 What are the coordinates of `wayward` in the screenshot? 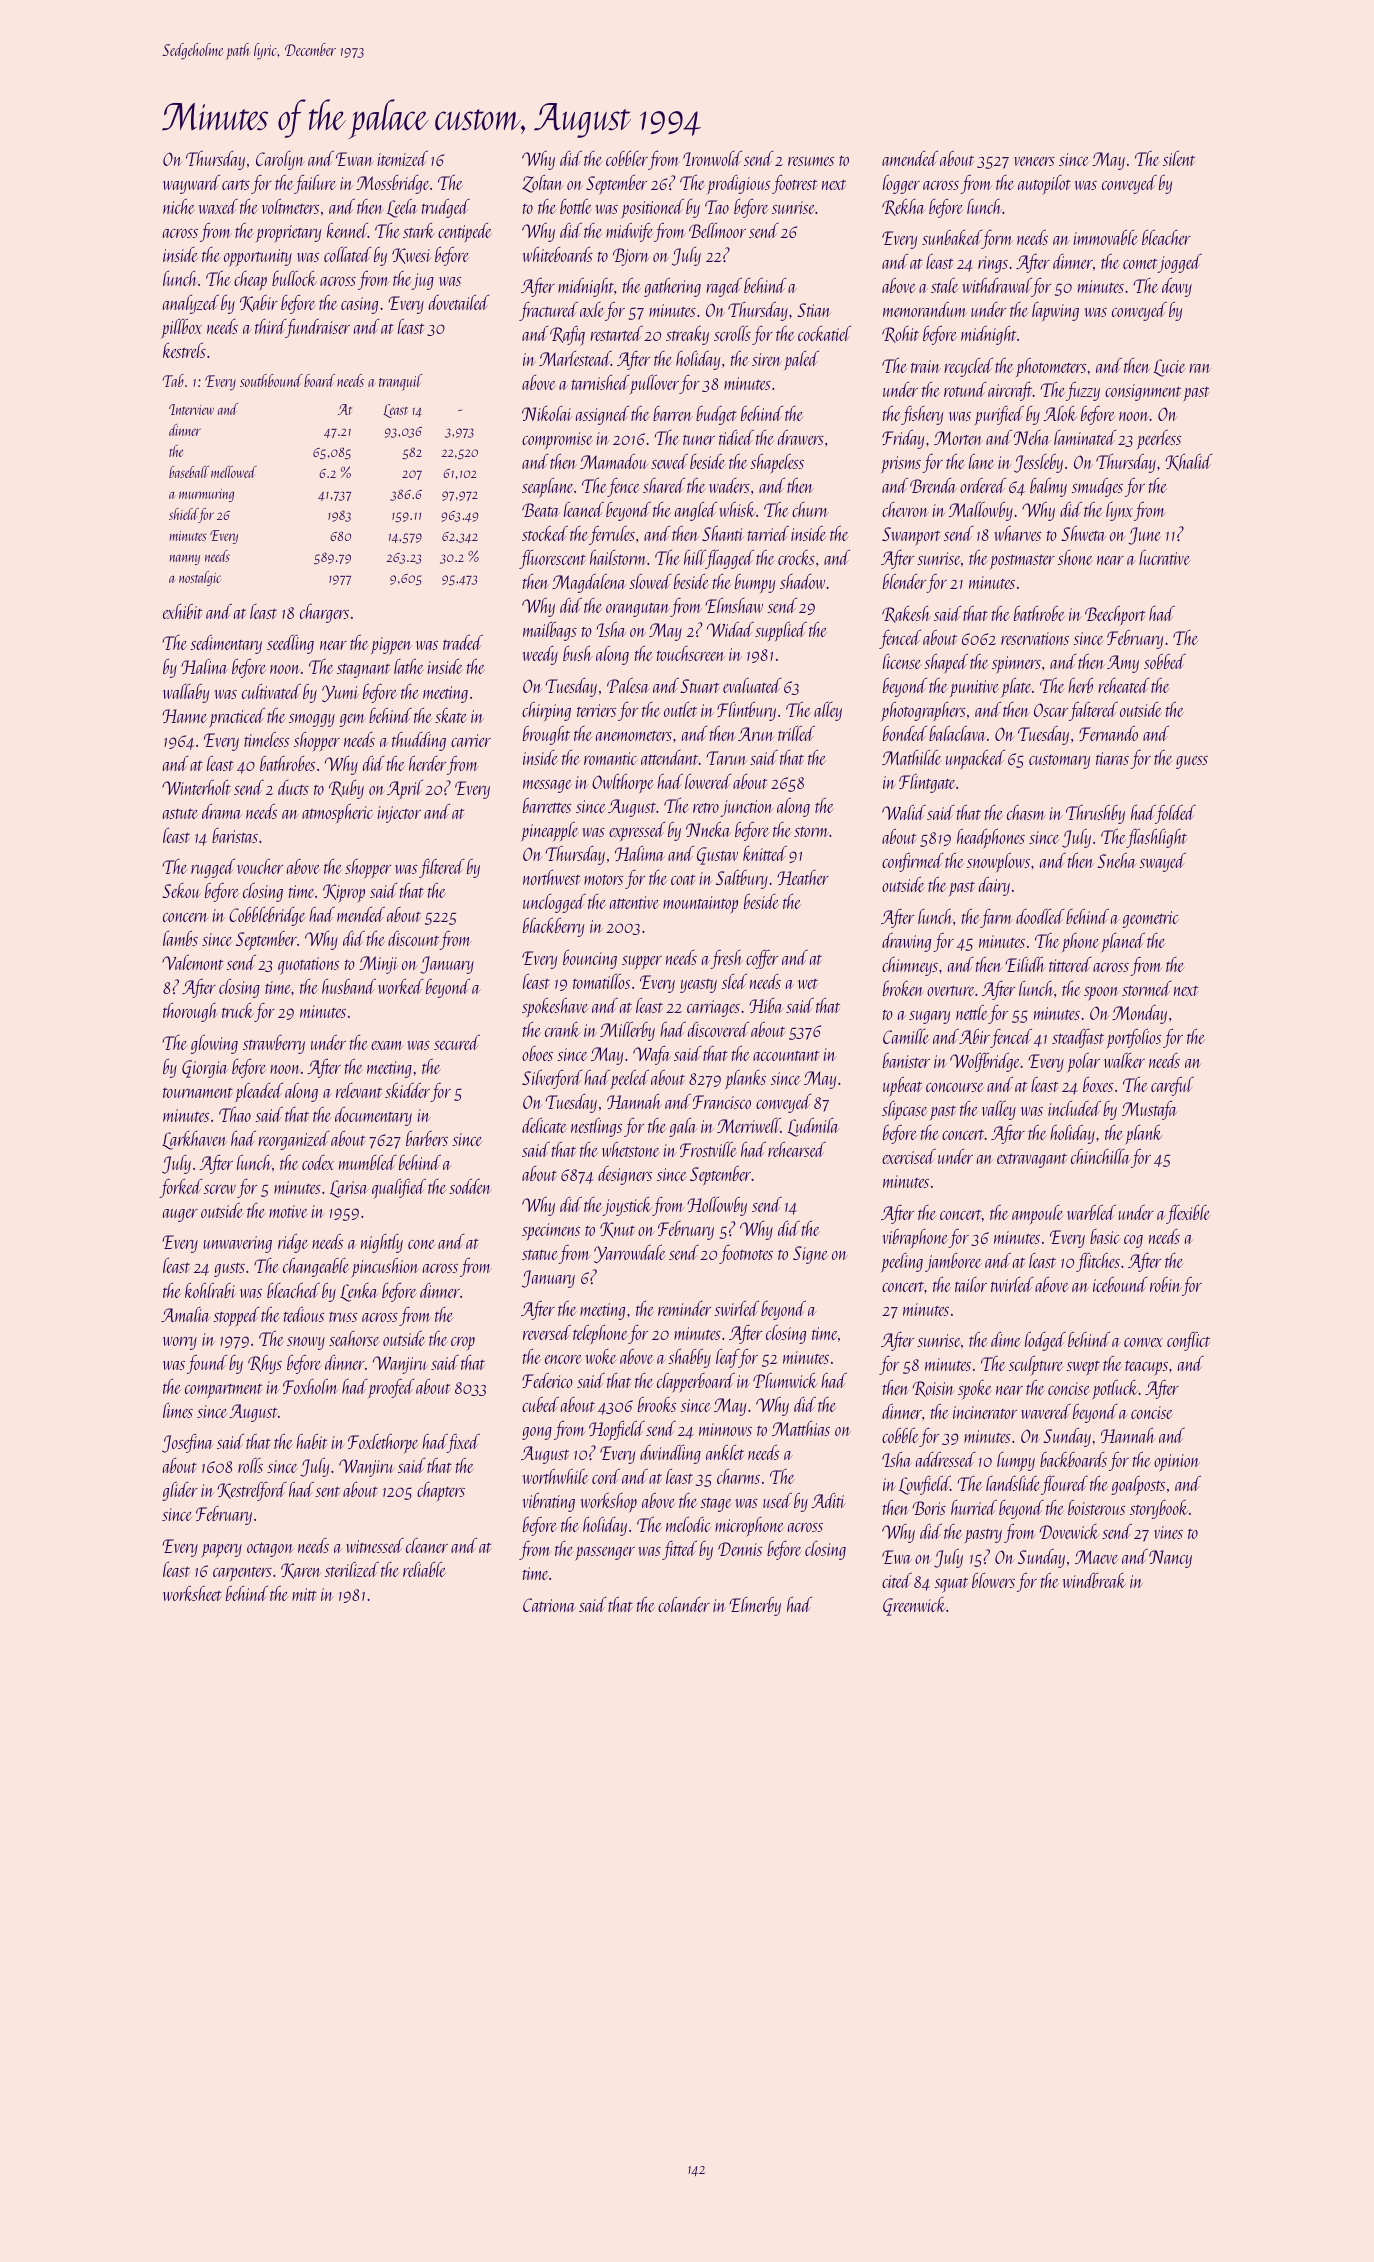 It's located at (191, 184).
